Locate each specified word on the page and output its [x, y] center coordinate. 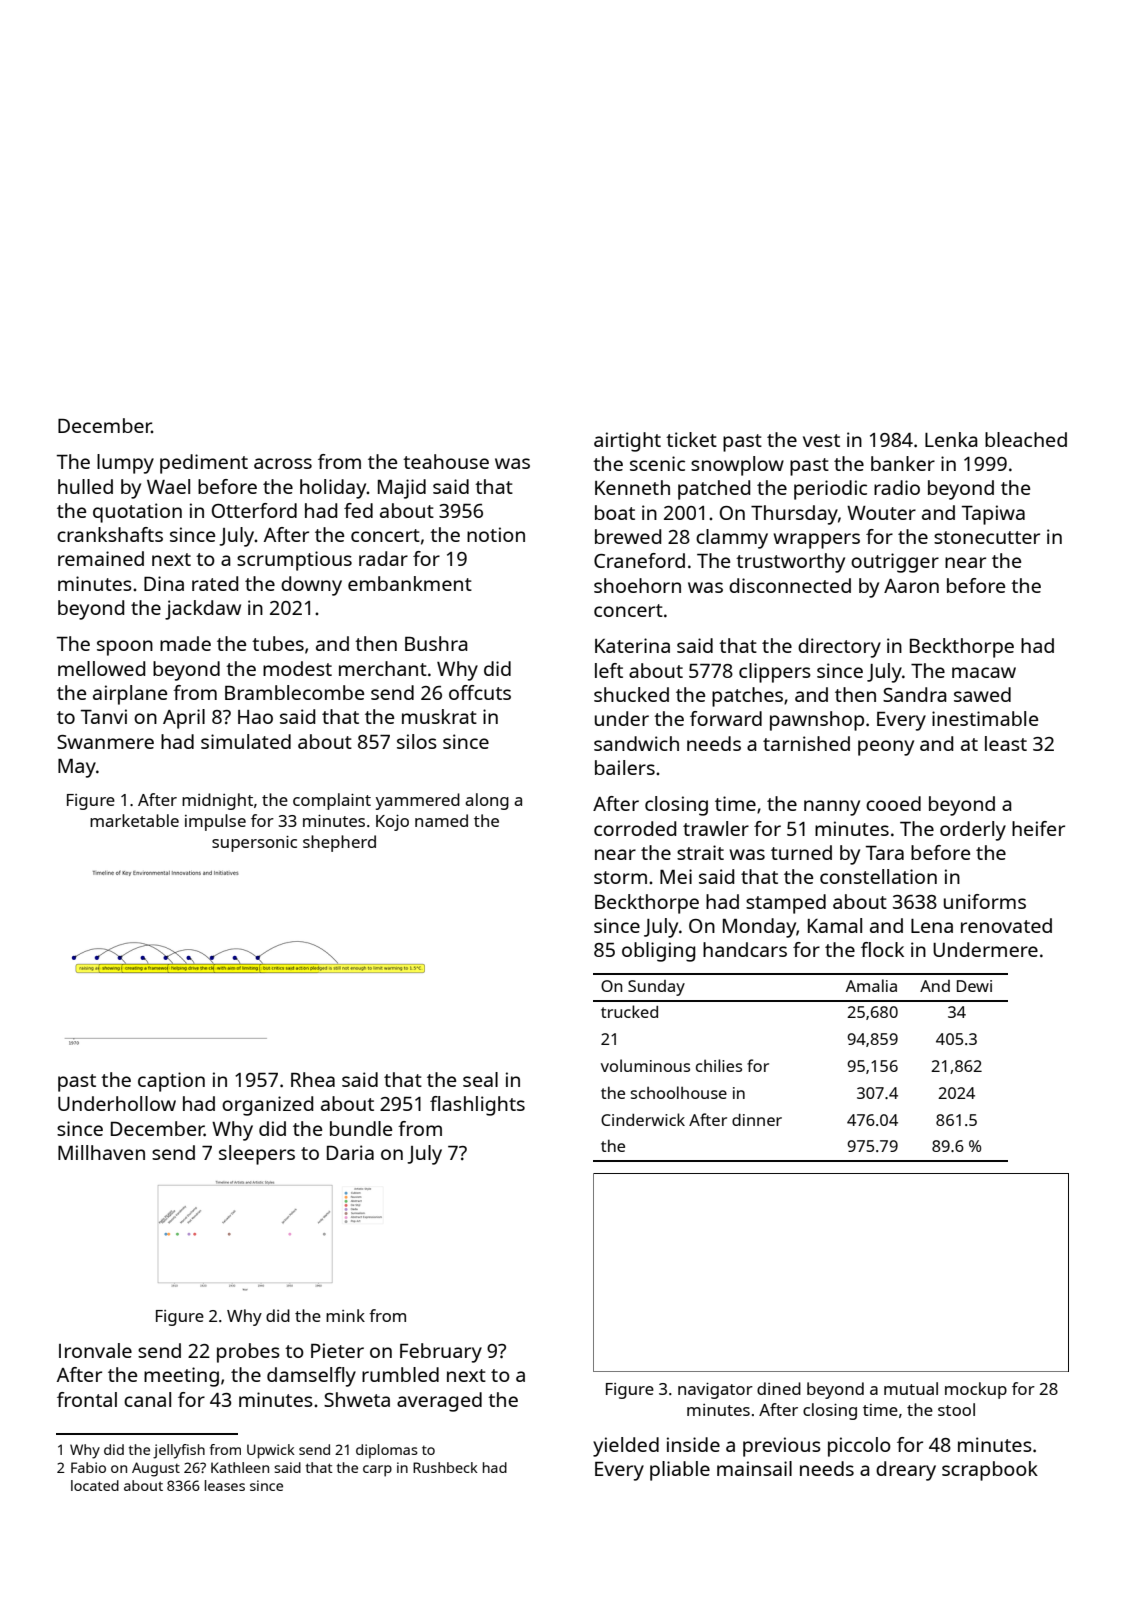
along [487, 801]
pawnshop [817, 721]
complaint [332, 801]
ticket [691, 439]
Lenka [951, 439]
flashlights [477, 1106]
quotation [137, 513]
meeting [181, 1377]
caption [171, 1082]
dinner [757, 1120]
